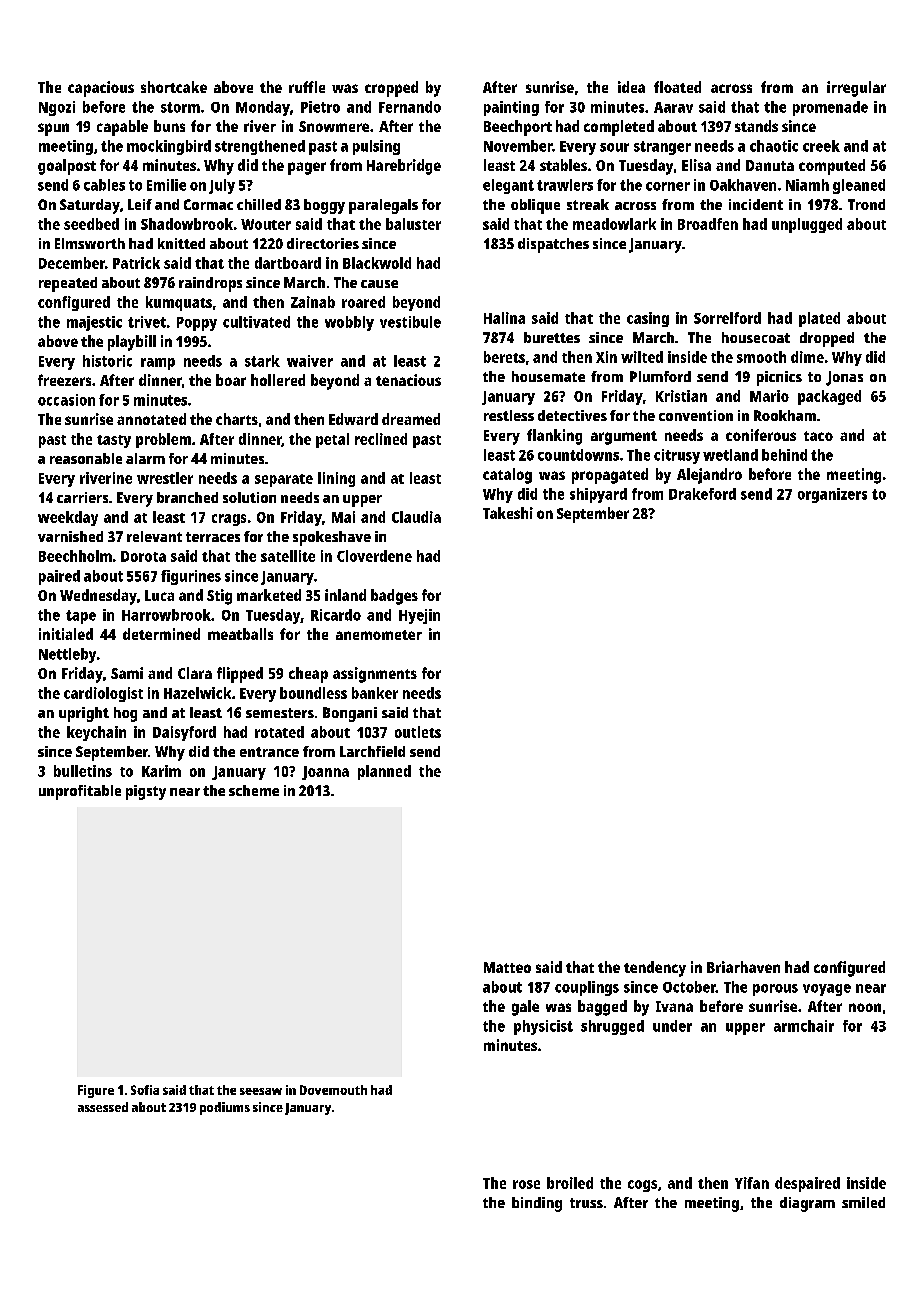  What do you see at coordinates (677, 87) in the screenshot?
I see `floated` at bounding box center [677, 87].
